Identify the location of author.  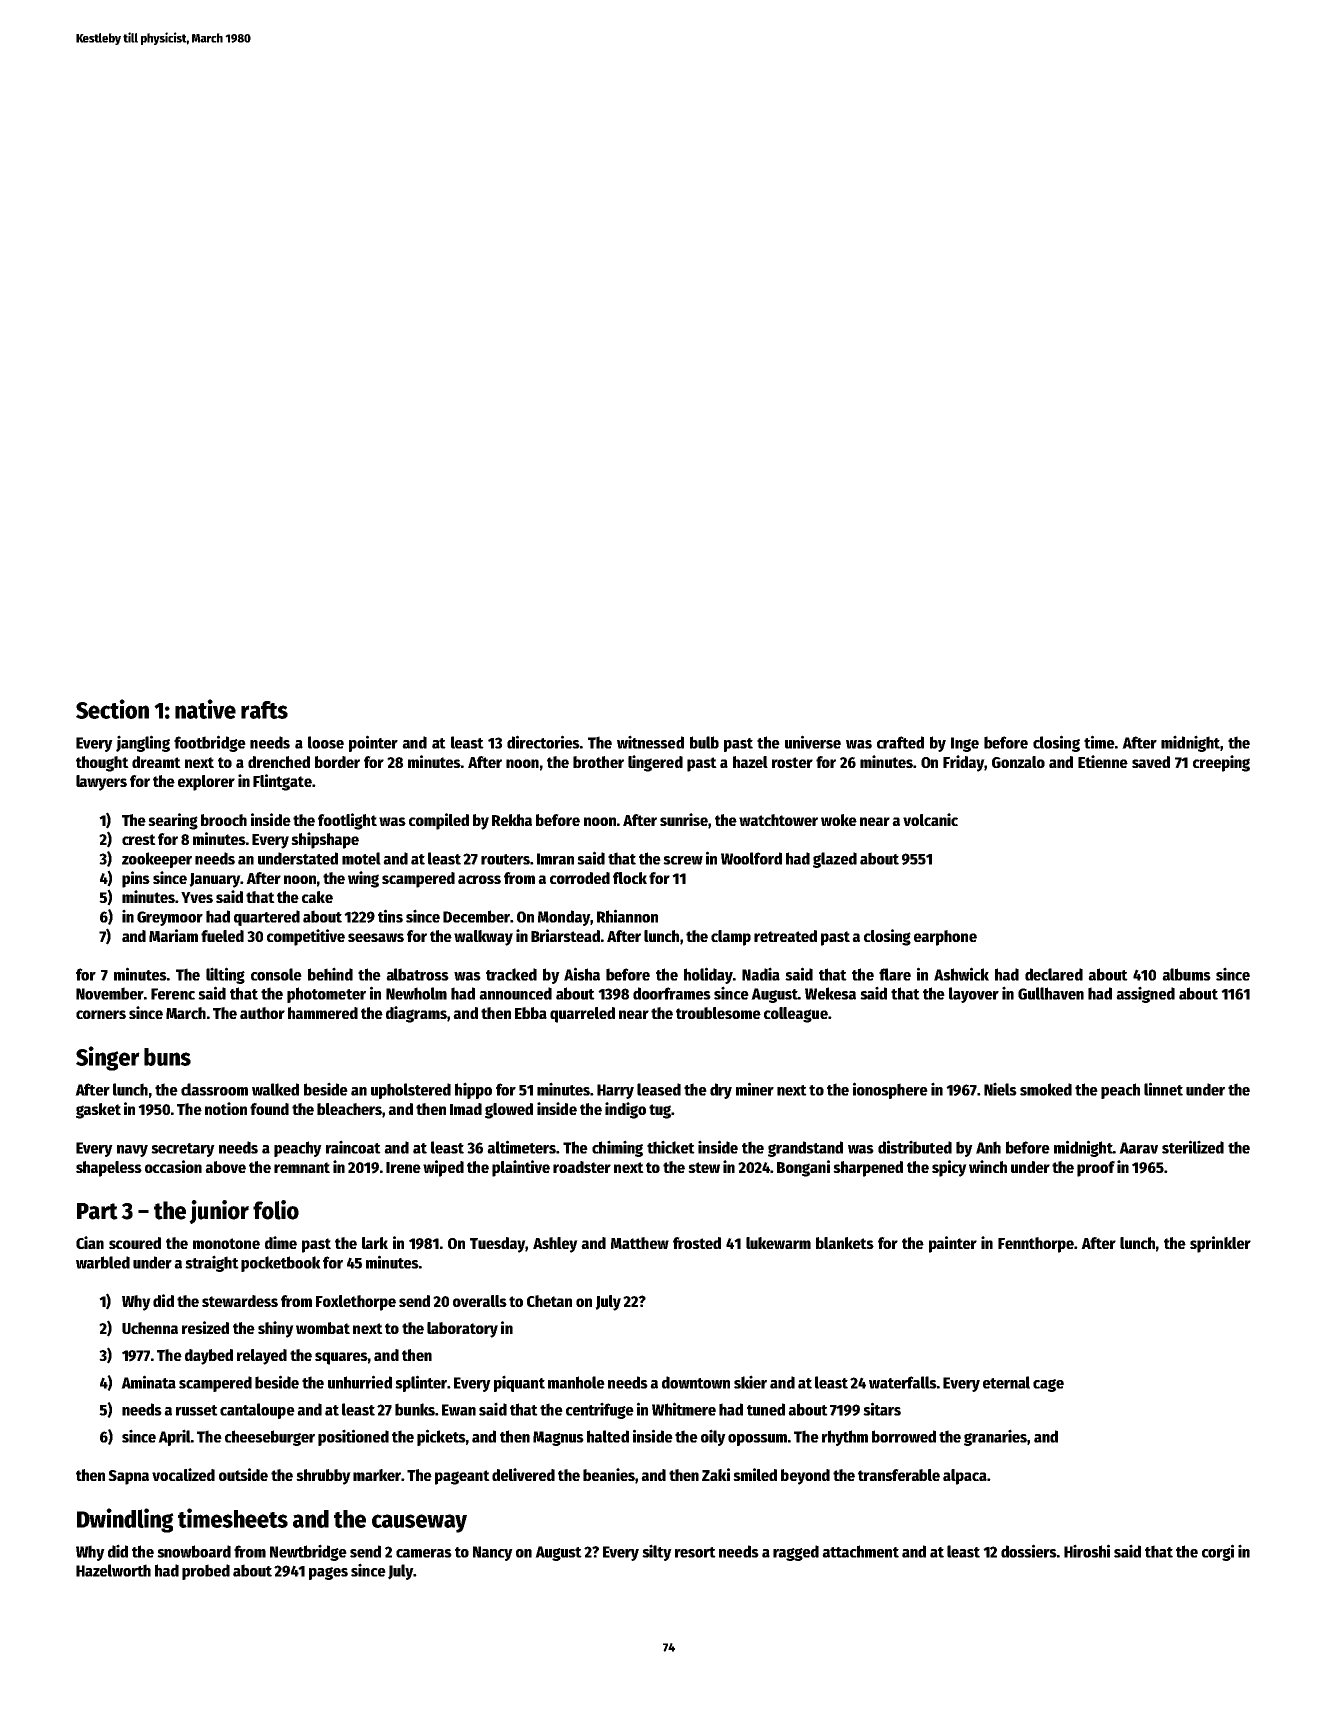
(262, 1013).
